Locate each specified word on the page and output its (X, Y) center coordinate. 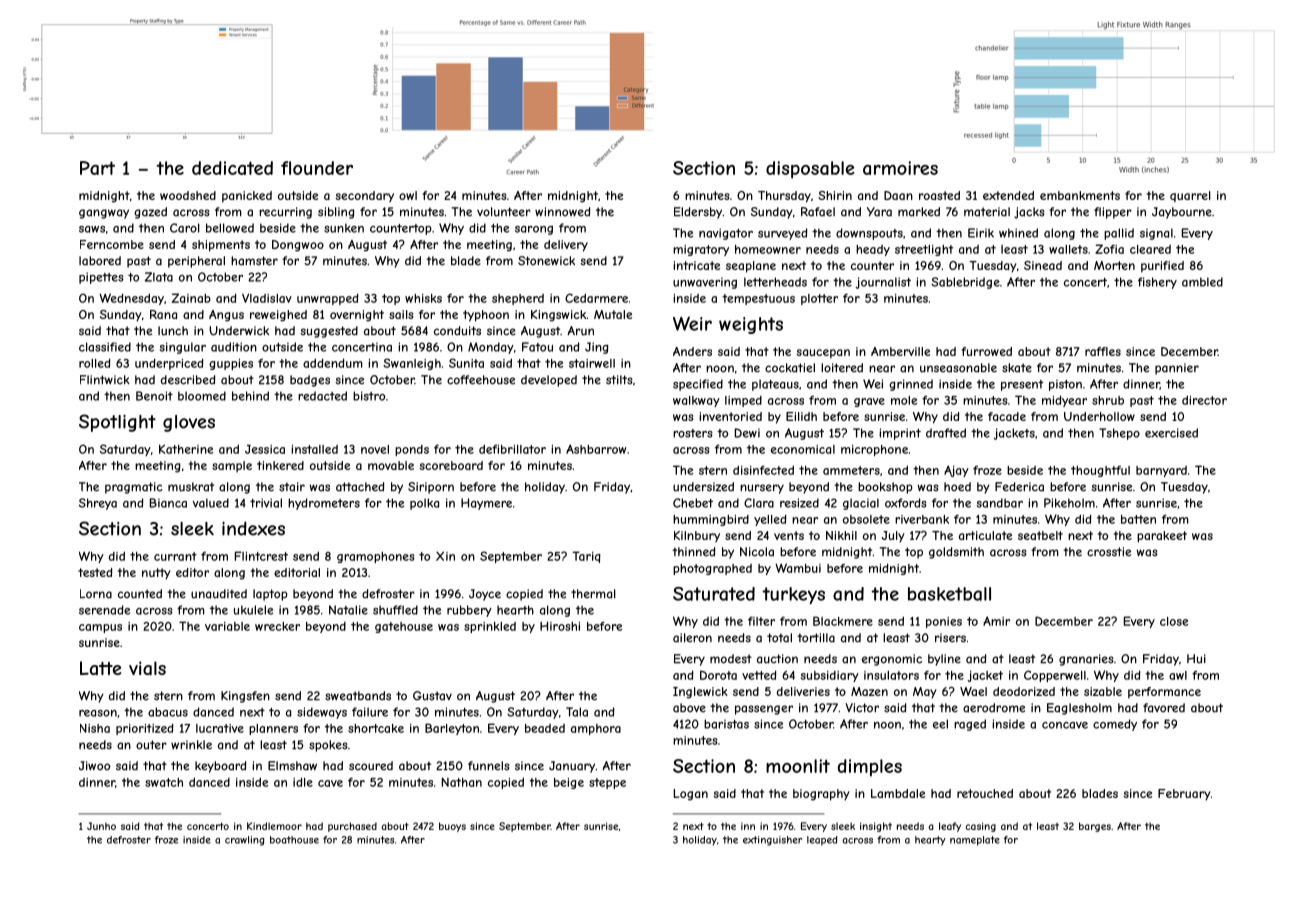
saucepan (823, 354)
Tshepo (1119, 434)
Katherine (186, 449)
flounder (317, 168)
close (1174, 621)
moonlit (798, 766)
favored (1164, 708)
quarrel (1190, 196)
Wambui (798, 568)
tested (95, 572)
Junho (101, 826)
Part (97, 168)
